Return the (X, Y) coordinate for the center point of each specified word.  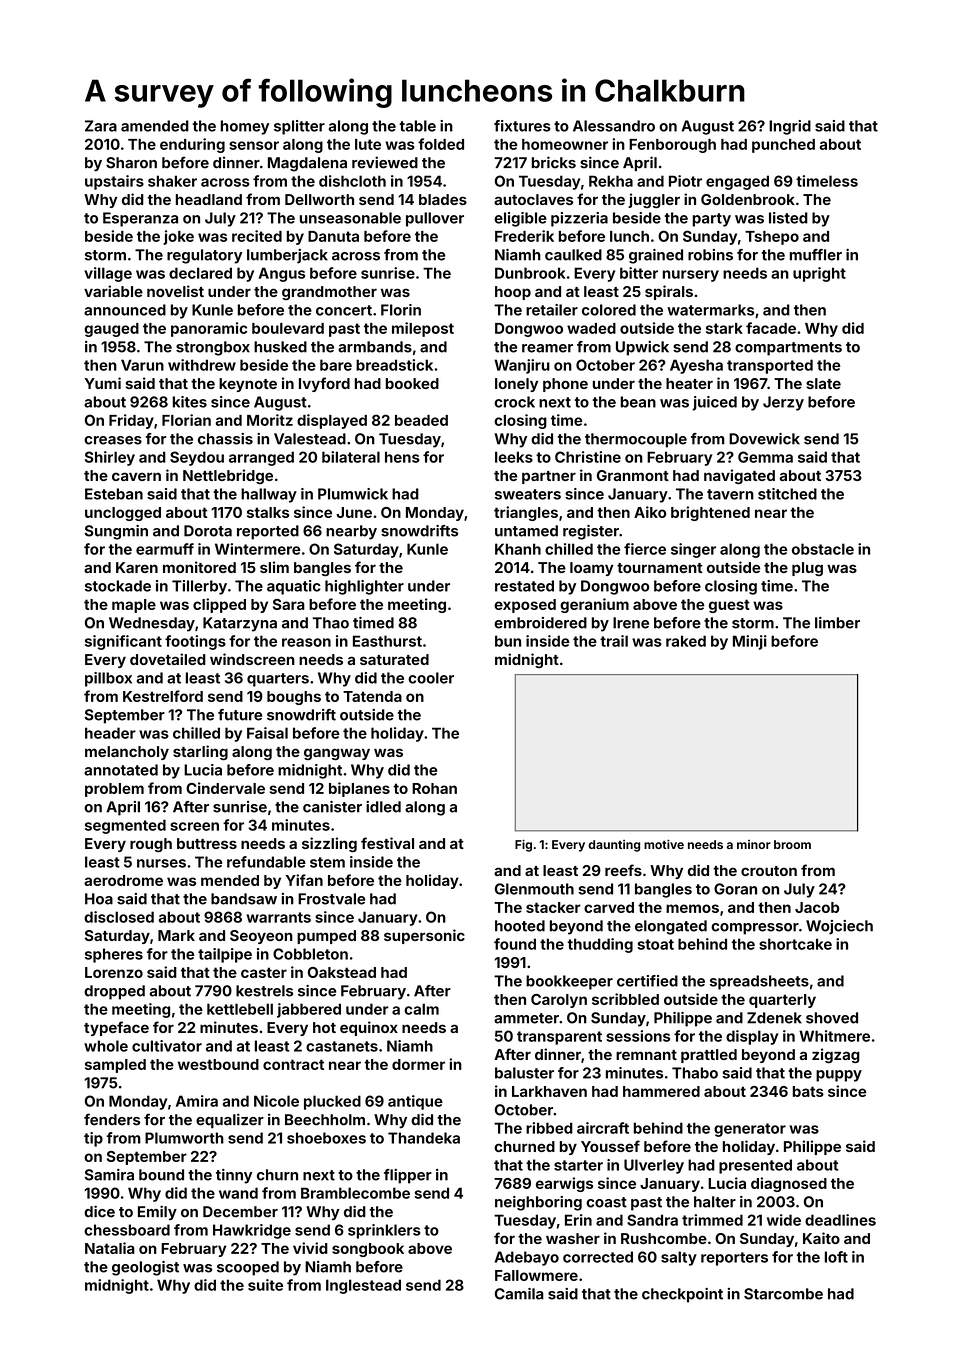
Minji (750, 642)
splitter (299, 127)
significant (123, 642)
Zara (101, 126)
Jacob (817, 907)
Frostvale (331, 899)
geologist (145, 1268)
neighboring (538, 1203)
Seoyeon (261, 937)
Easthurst (387, 641)
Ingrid (790, 127)
